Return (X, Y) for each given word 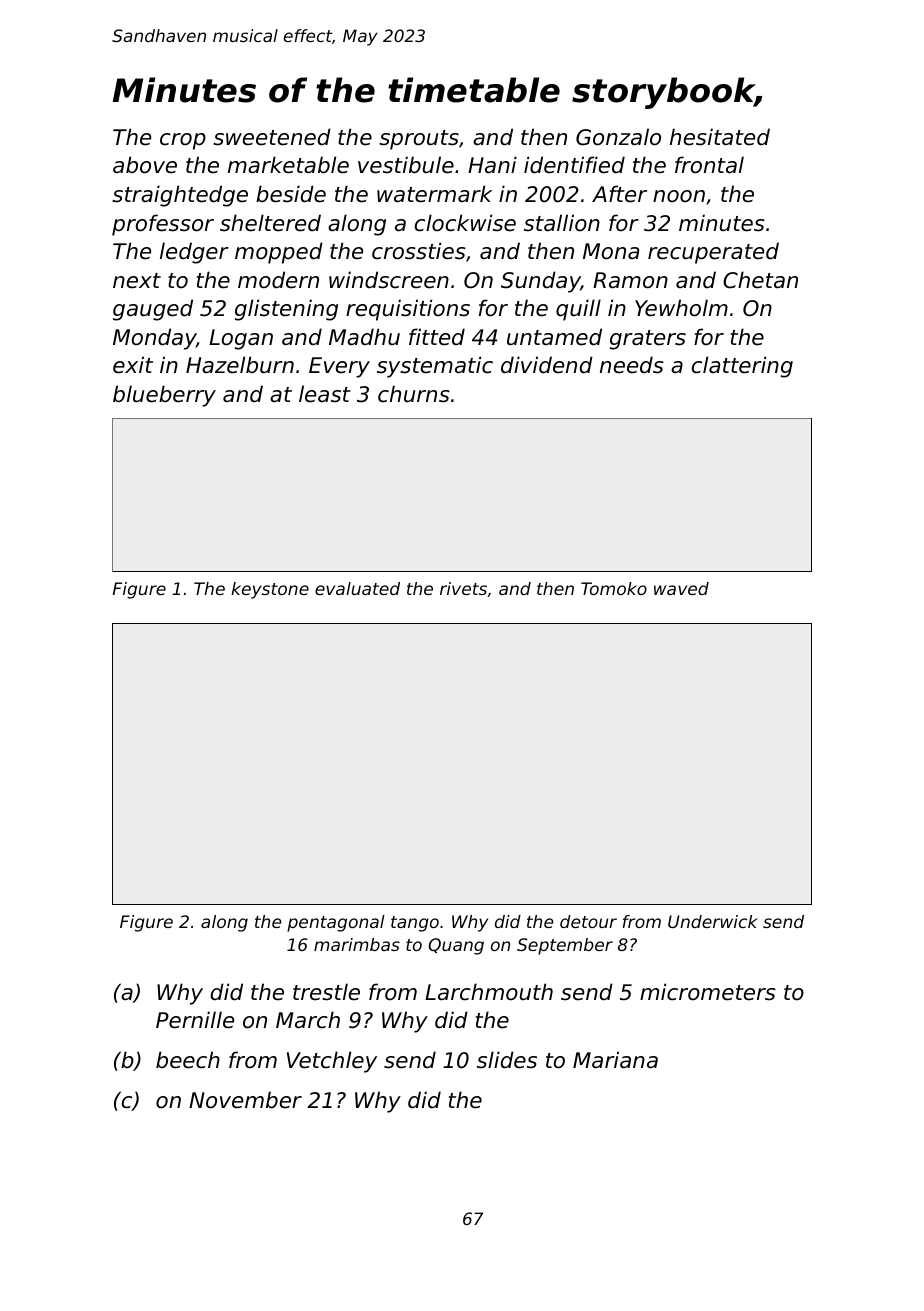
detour (588, 921)
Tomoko (614, 588)
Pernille (195, 1020)
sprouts (419, 140)
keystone (270, 590)
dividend (547, 365)
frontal (709, 165)
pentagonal (336, 923)
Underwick (713, 921)
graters (648, 340)
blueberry (164, 396)
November (245, 1100)
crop (183, 141)
